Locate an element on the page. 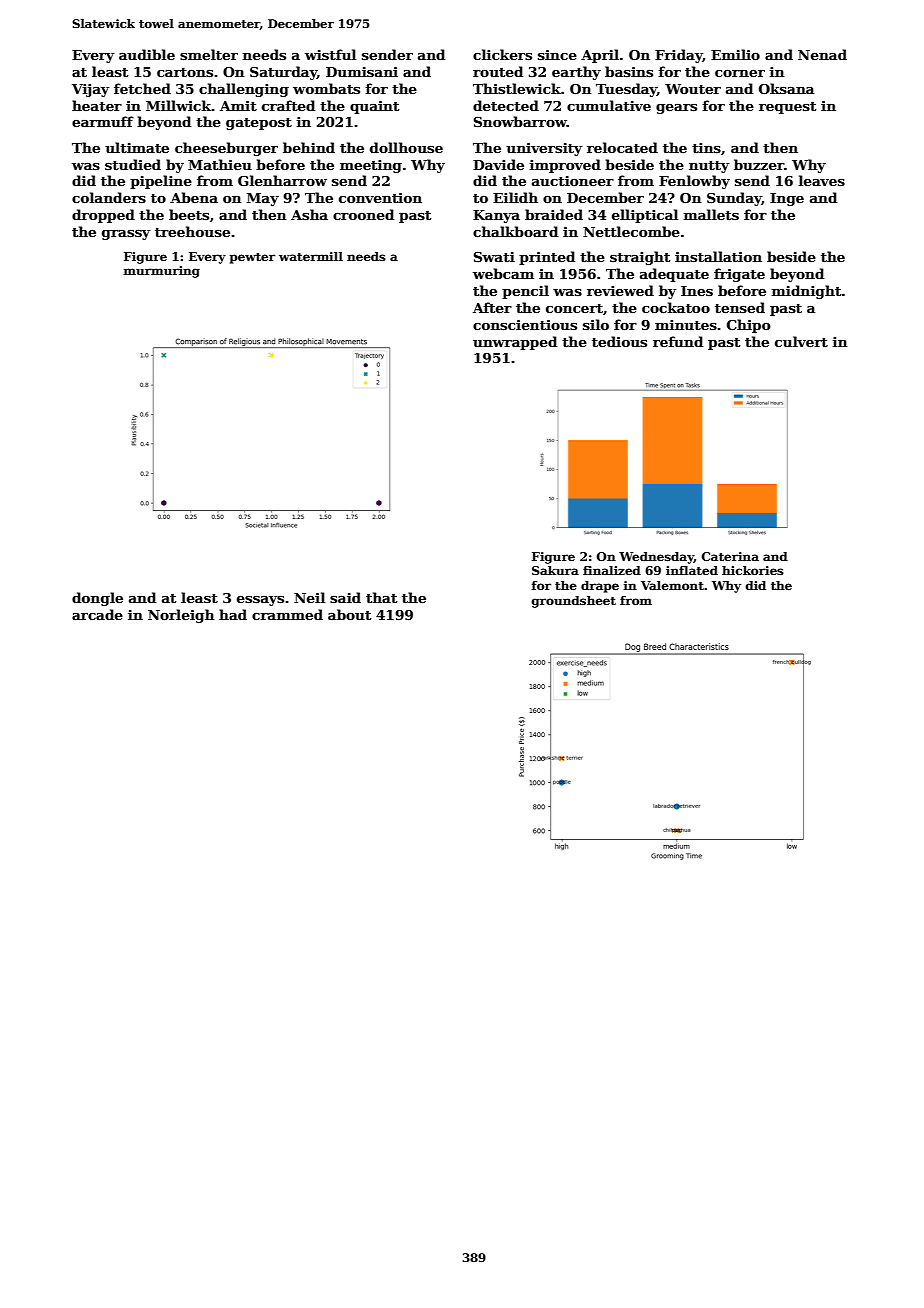 The width and height of the page is (924, 1308). wistful is located at coordinates (330, 54).
